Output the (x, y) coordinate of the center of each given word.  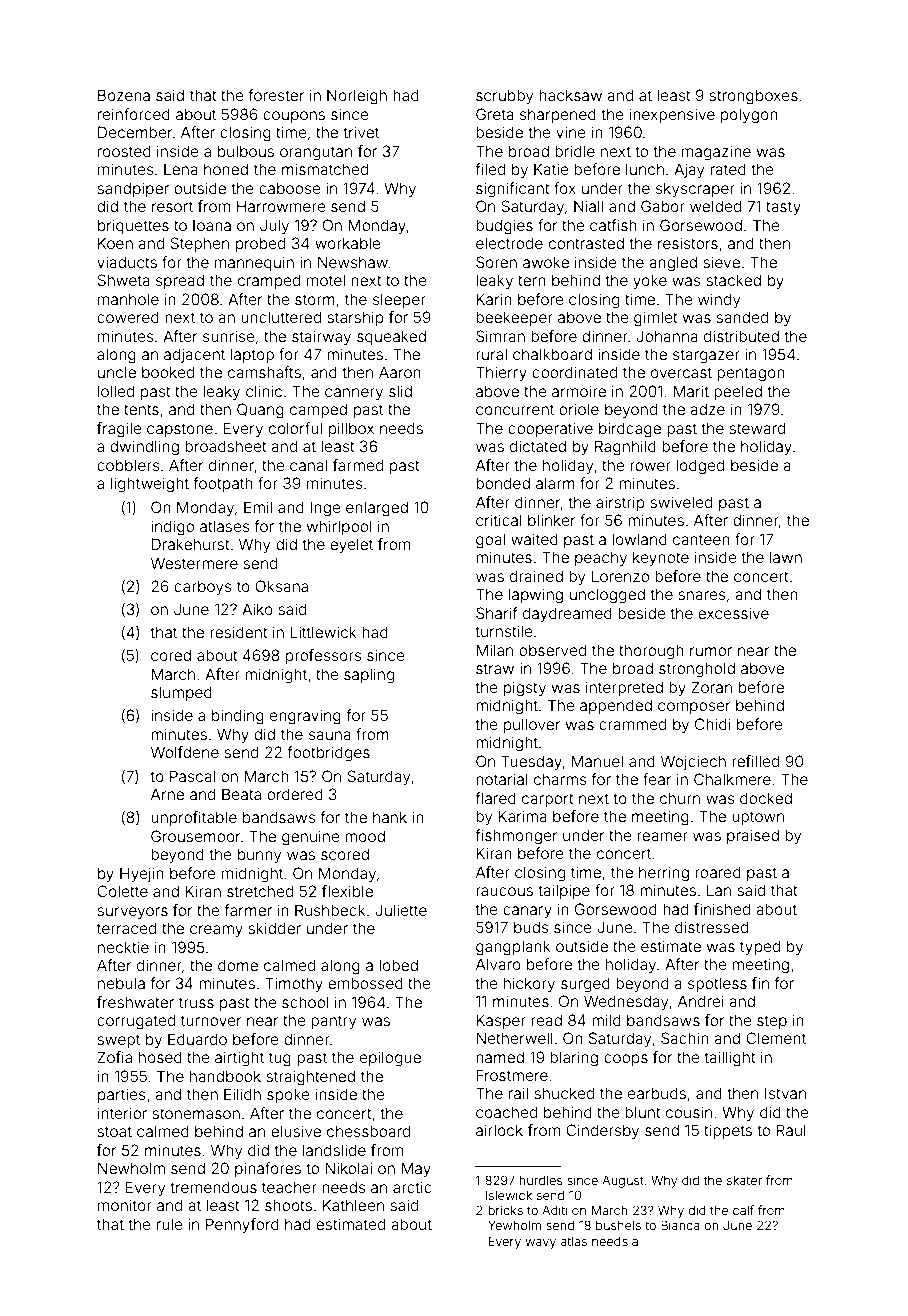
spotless (717, 984)
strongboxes (753, 97)
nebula (121, 983)
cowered (128, 317)
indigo (172, 528)
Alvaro (498, 964)
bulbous (246, 151)
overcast (681, 372)
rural (491, 354)
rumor (711, 651)
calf (743, 1210)
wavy (540, 1244)
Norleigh (357, 97)
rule (170, 1224)
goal (490, 541)
